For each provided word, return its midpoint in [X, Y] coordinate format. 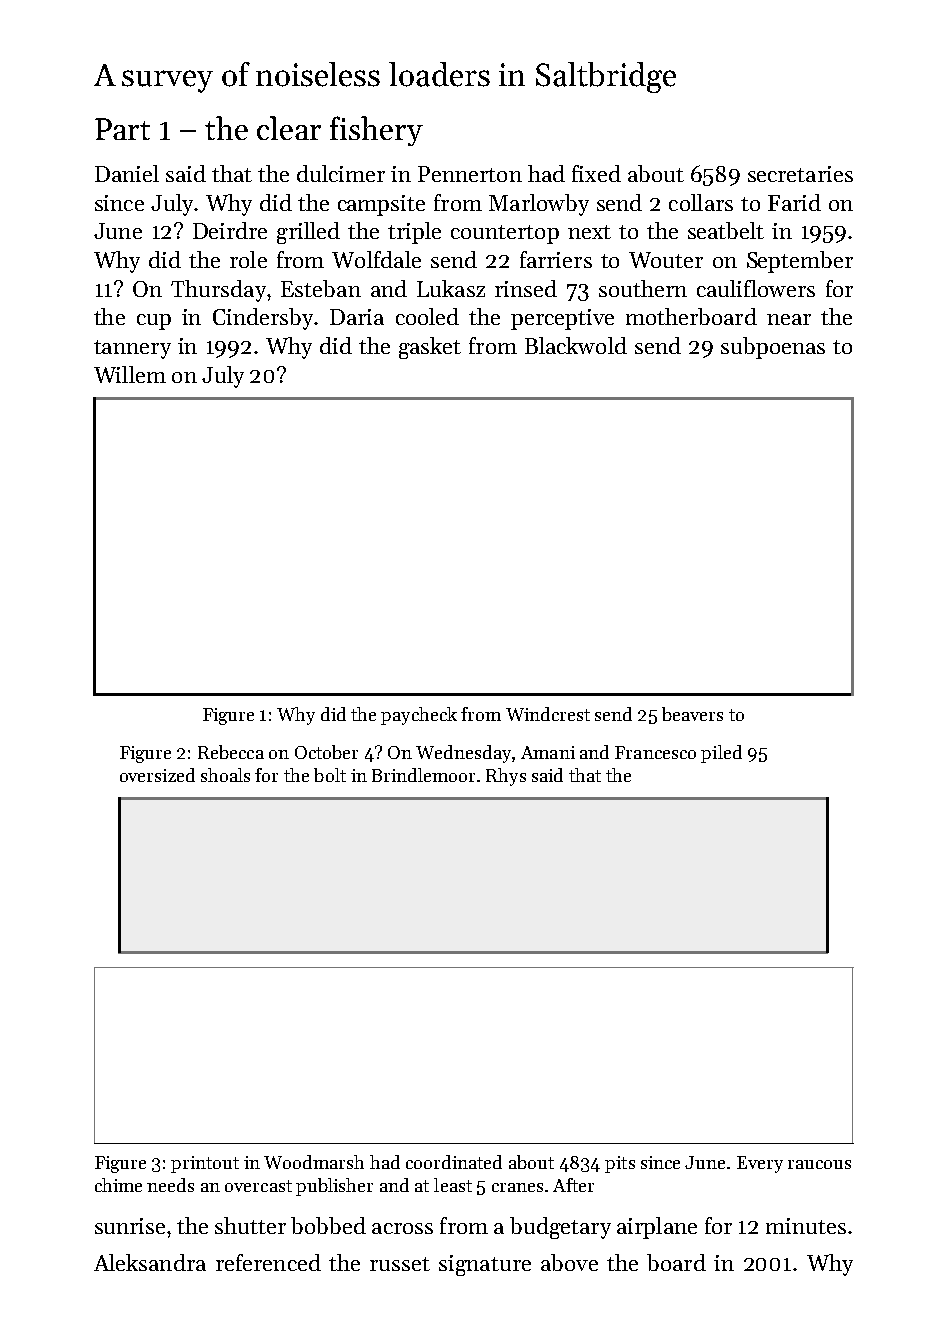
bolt [330, 775]
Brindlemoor [423, 775]
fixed [596, 173]
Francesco [655, 752]
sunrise [130, 1226]
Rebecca [231, 752]
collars [701, 202]
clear [289, 128]
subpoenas [773, 348]
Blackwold [576, 345]
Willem [130, 374]
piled [721, 754]
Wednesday [463, 754]
